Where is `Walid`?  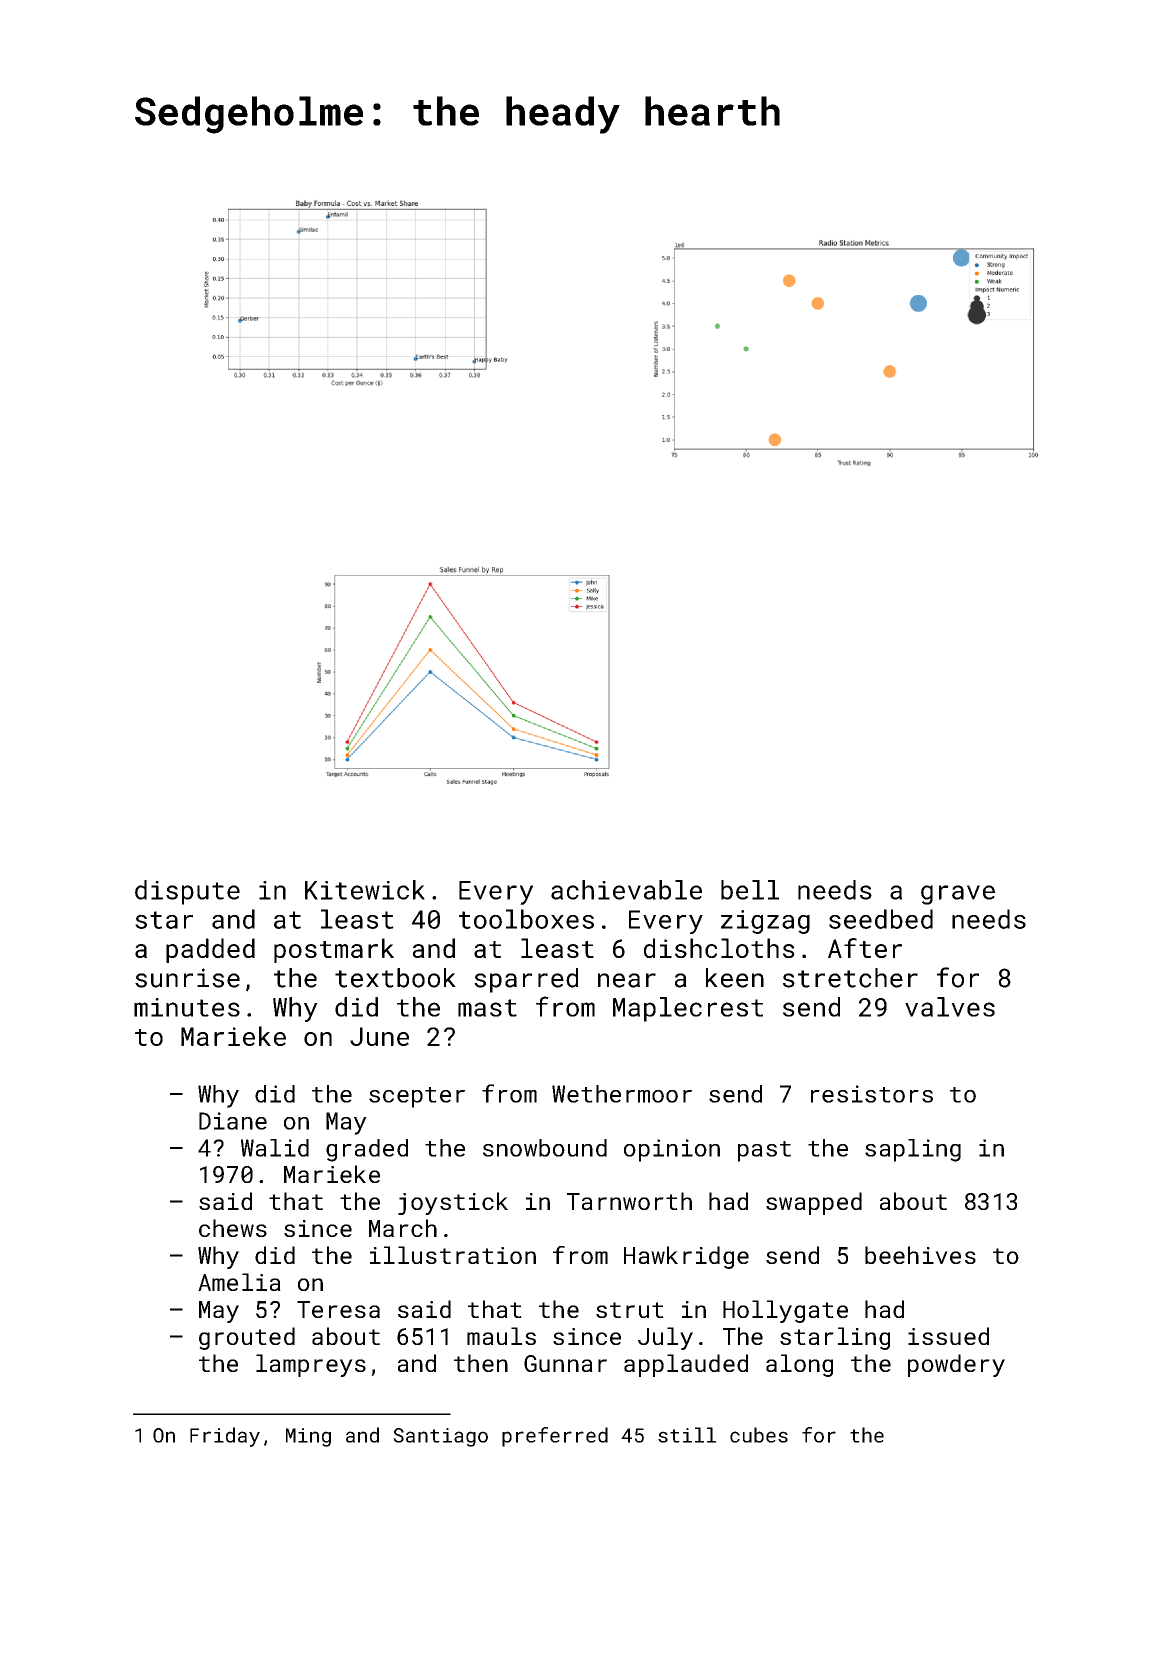
Walid is located at coordinates (275, 1148).
